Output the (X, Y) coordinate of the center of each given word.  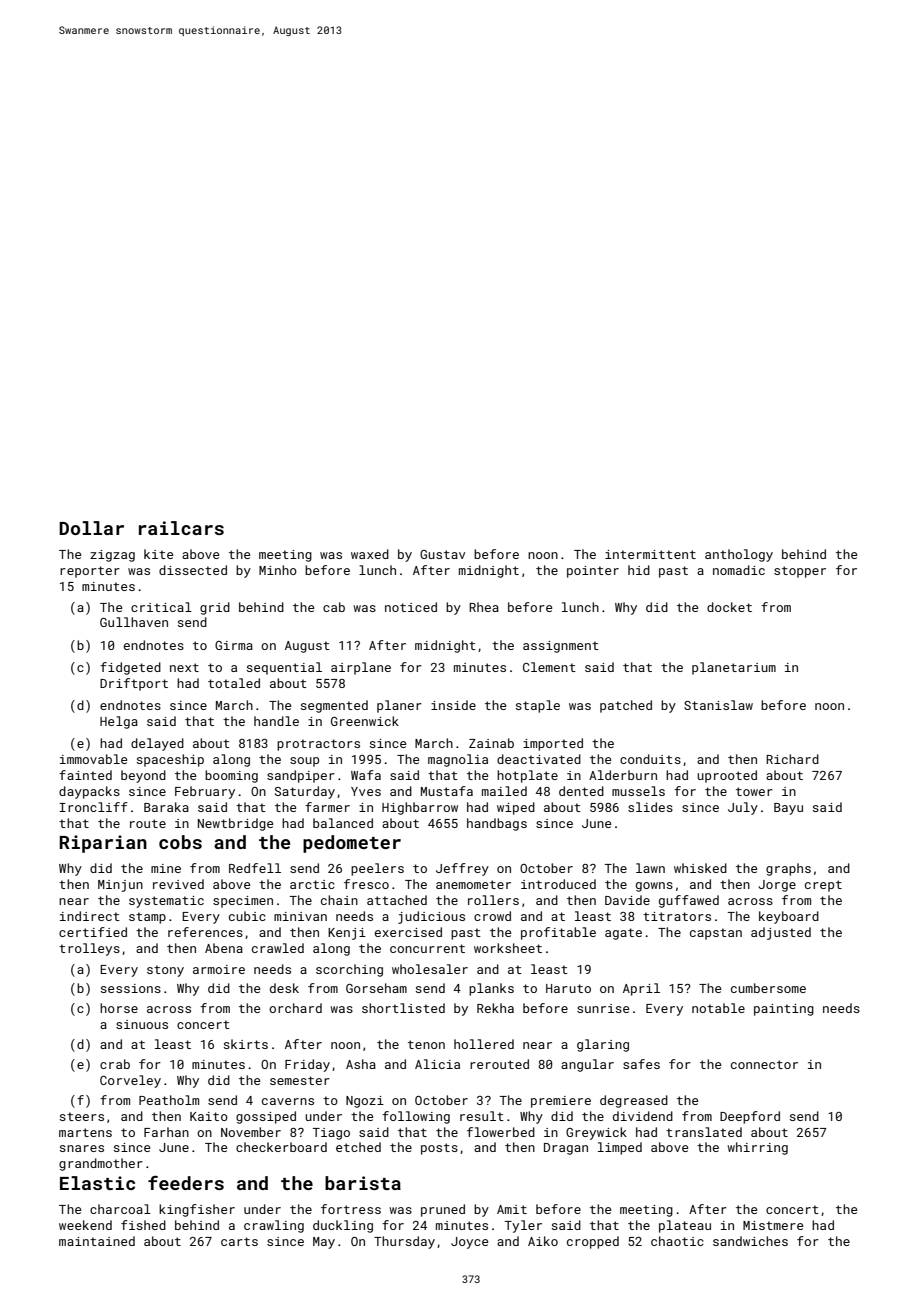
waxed (370, 554)
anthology (739, 555)
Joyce (469, 1243)
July (743, 808)
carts (239, 1241)
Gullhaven (134, 622)
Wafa (366, 775)
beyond (143, 776)
